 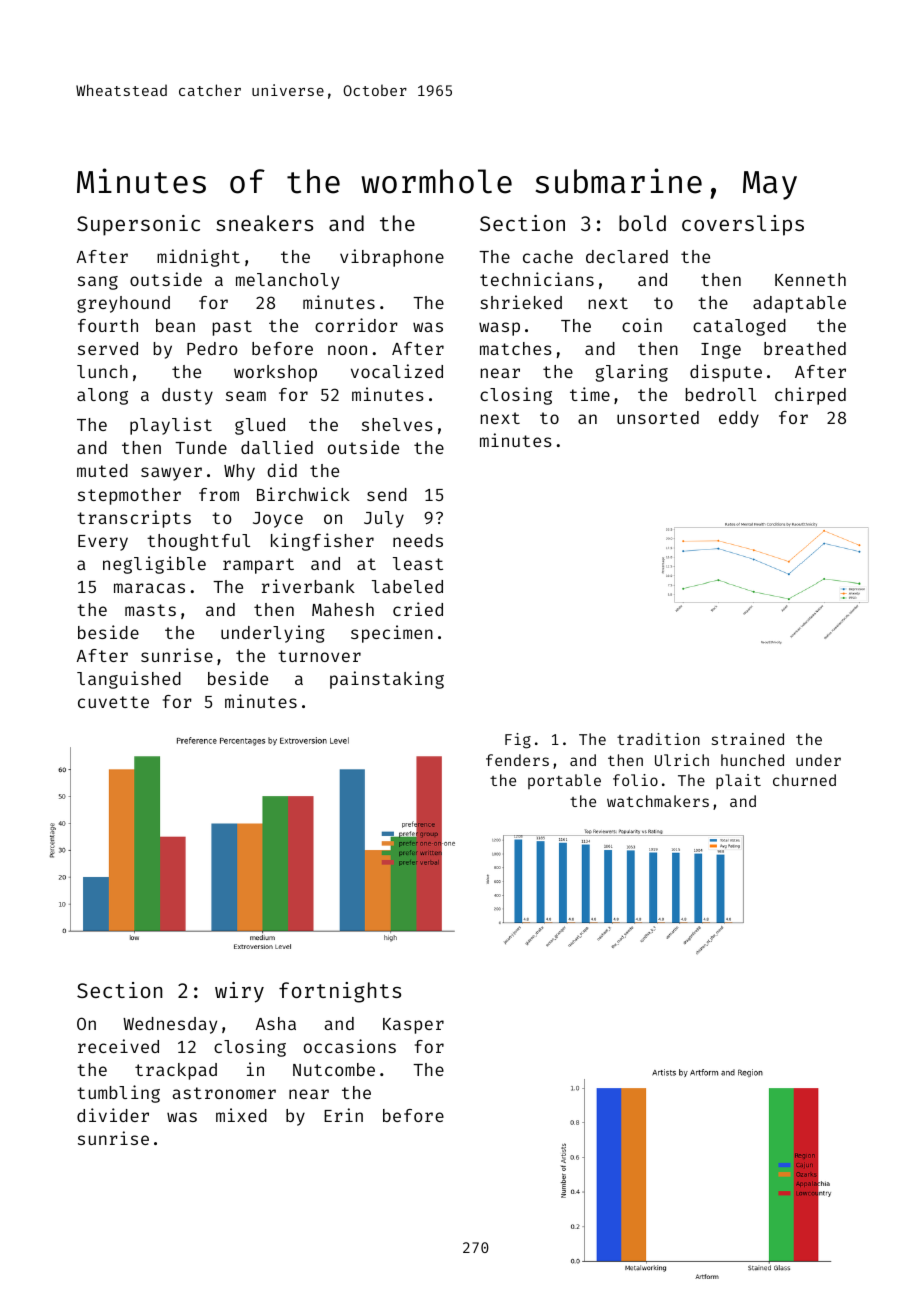 I want to click on cuvette, so click(x=113, y=702).
